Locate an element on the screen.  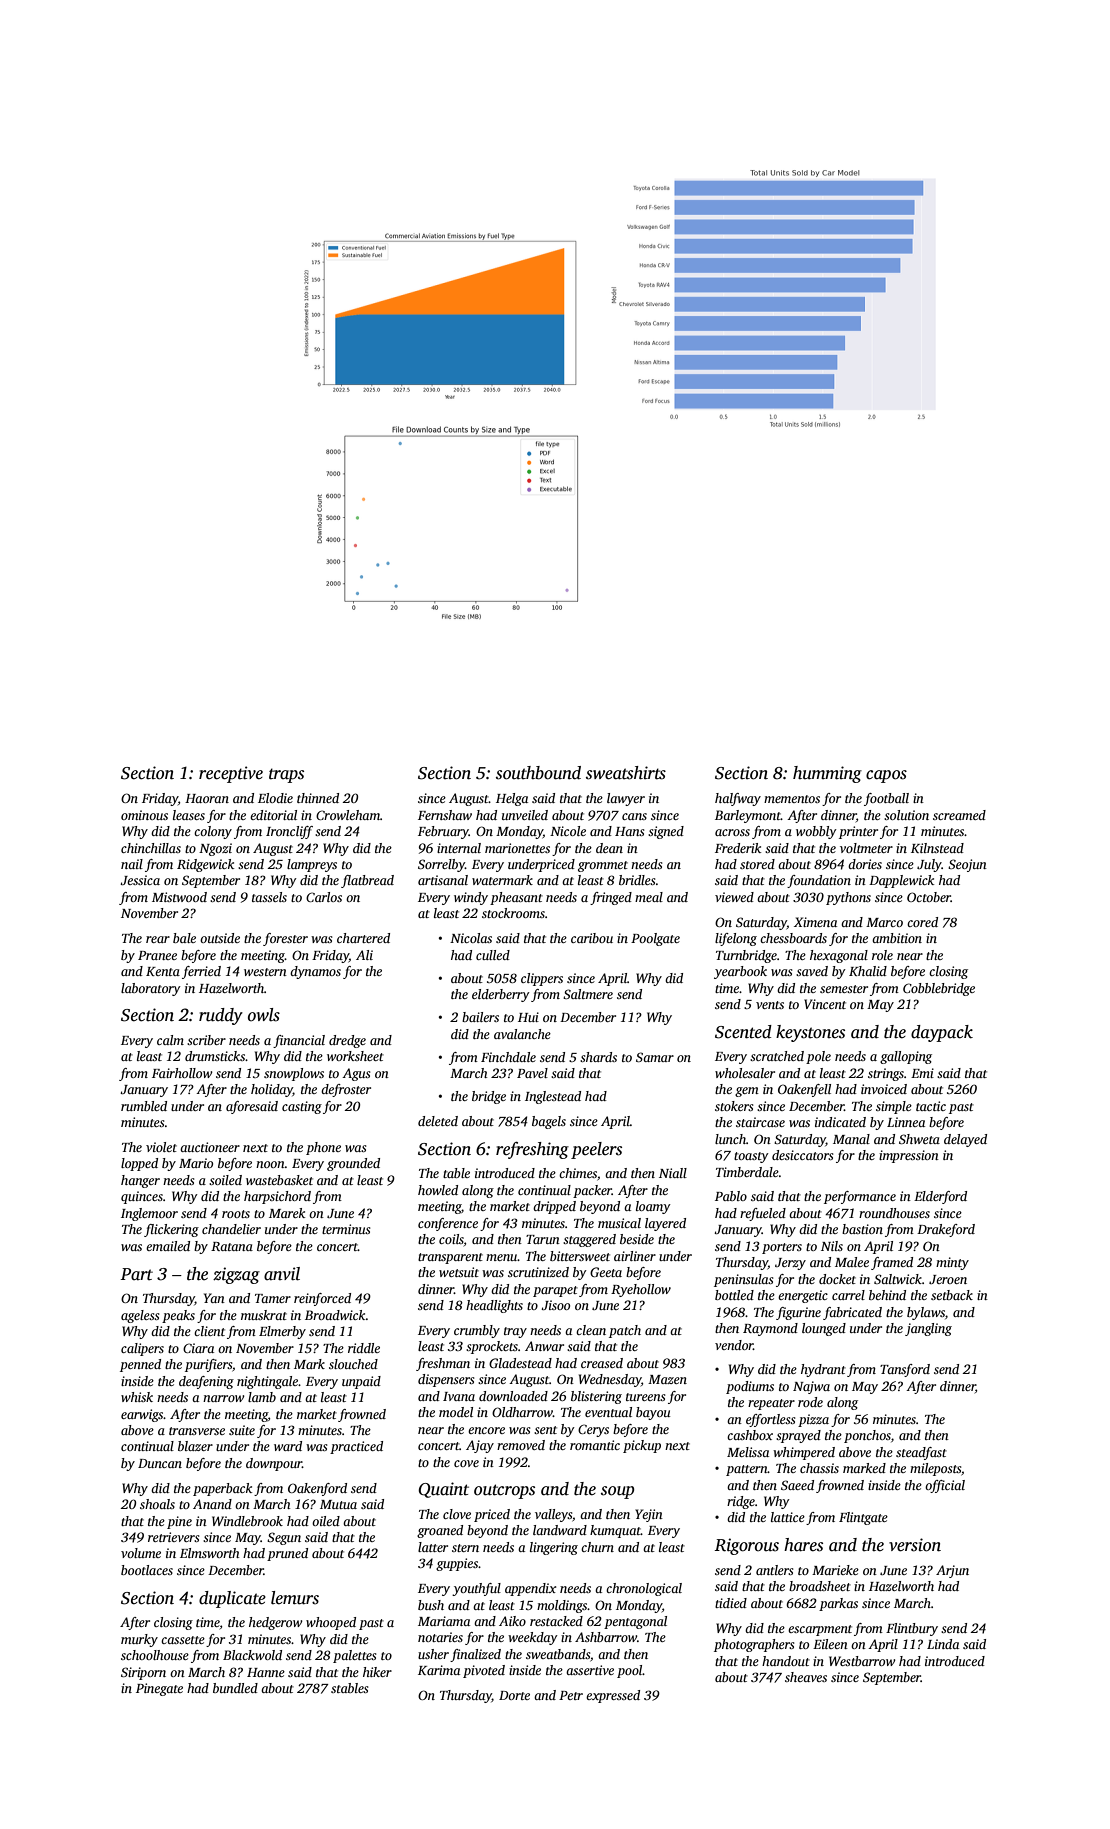
Khalid is located at coordinates (868, 971).
